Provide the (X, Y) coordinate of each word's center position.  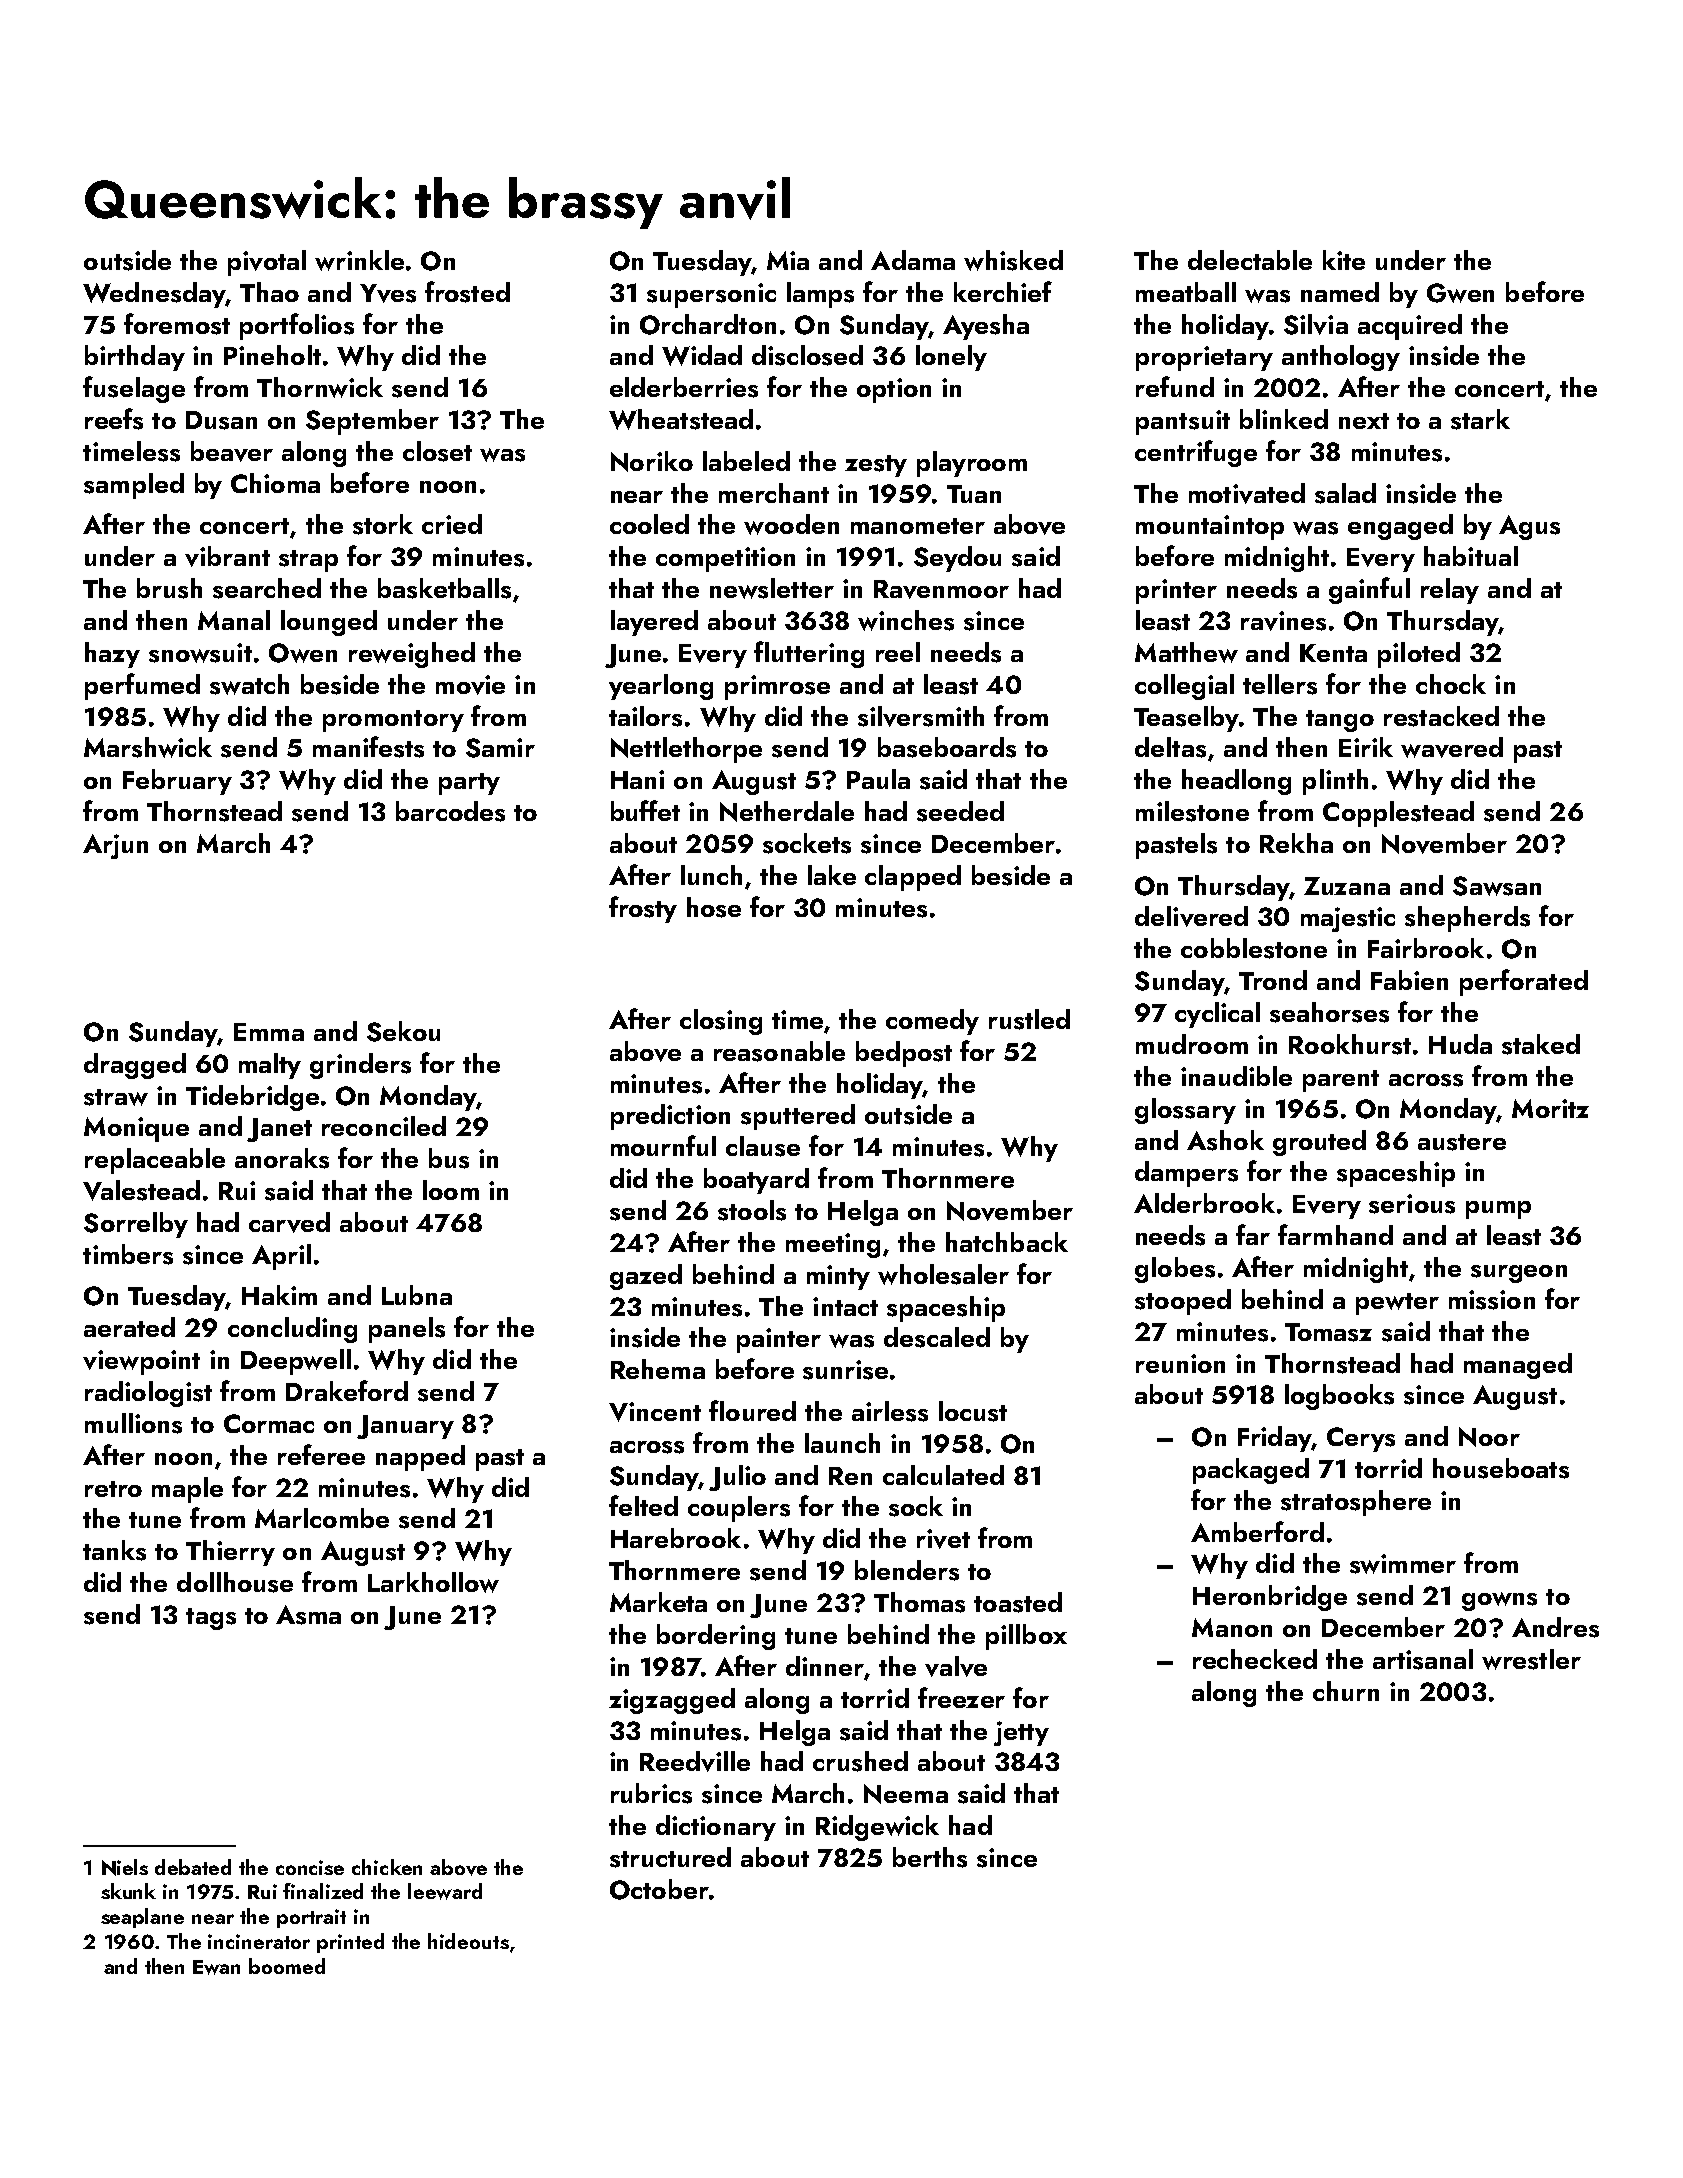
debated (193, 1867)
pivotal (267, 263)
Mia (788, 260)
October (659, 1889)
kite (1344, 260)
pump (1498, 1210)
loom (451, 1190)
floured (752, 1410)
